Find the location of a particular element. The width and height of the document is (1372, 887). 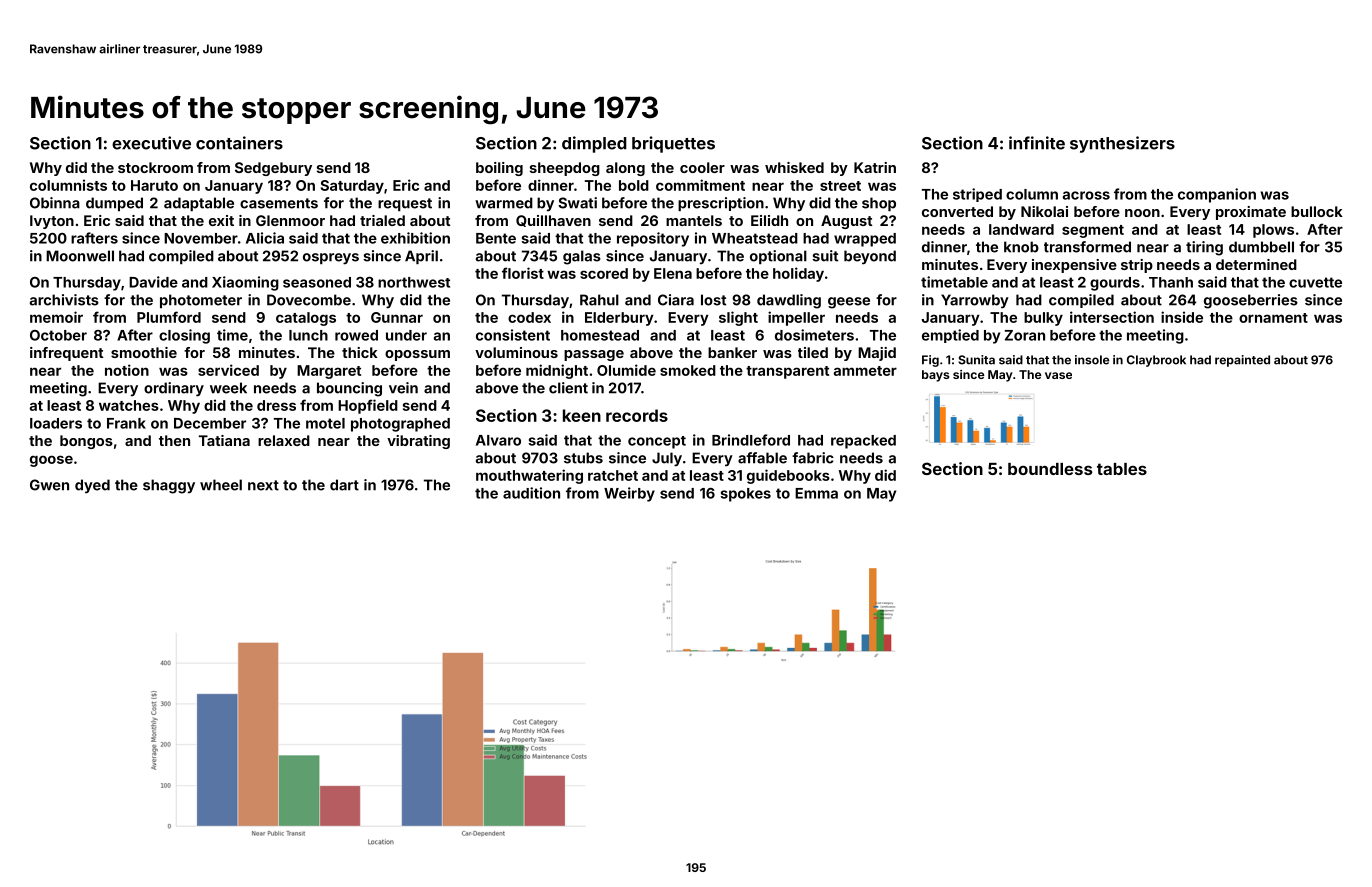

exhibition is located at coordinates (415, 238).
